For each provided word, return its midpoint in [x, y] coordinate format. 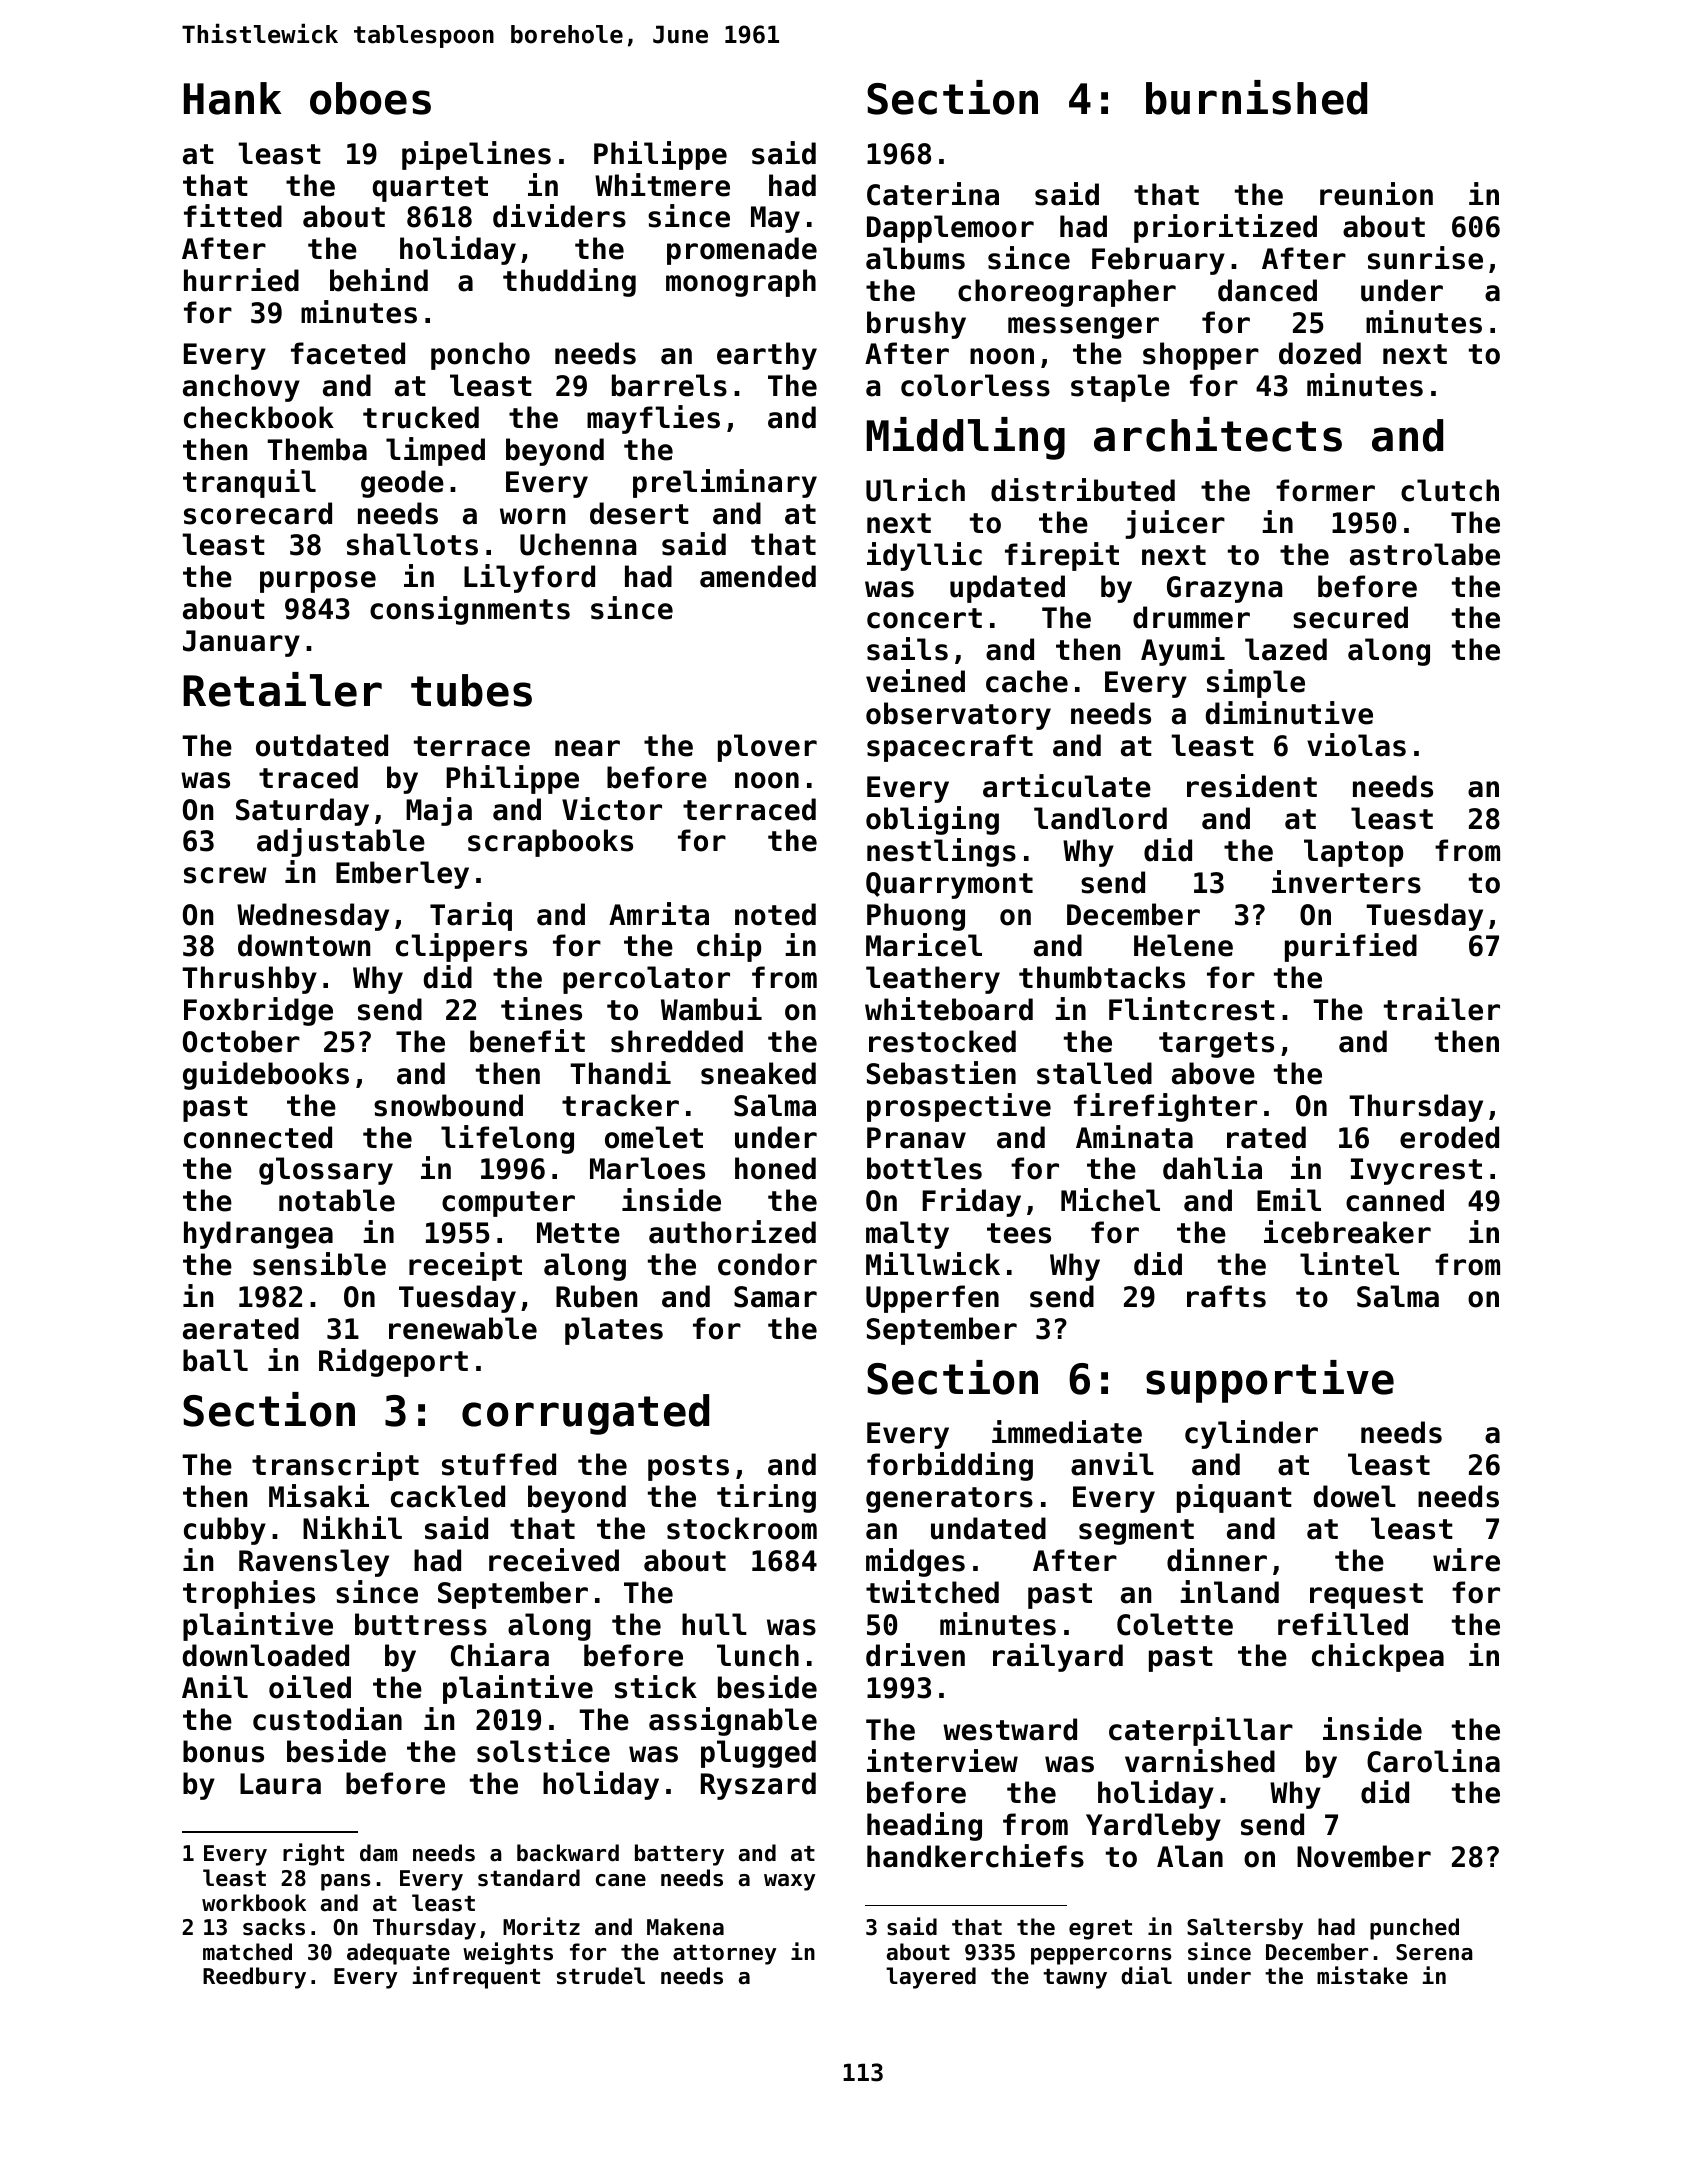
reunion [1376, 194]
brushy [916, 325]
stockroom [742, 1528]
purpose [318, 582]
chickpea [1378, 1657]
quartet [430, 189]
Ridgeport [393, 1362]
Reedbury [254, 1978]
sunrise [1425, 258]
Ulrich [915, 490]
